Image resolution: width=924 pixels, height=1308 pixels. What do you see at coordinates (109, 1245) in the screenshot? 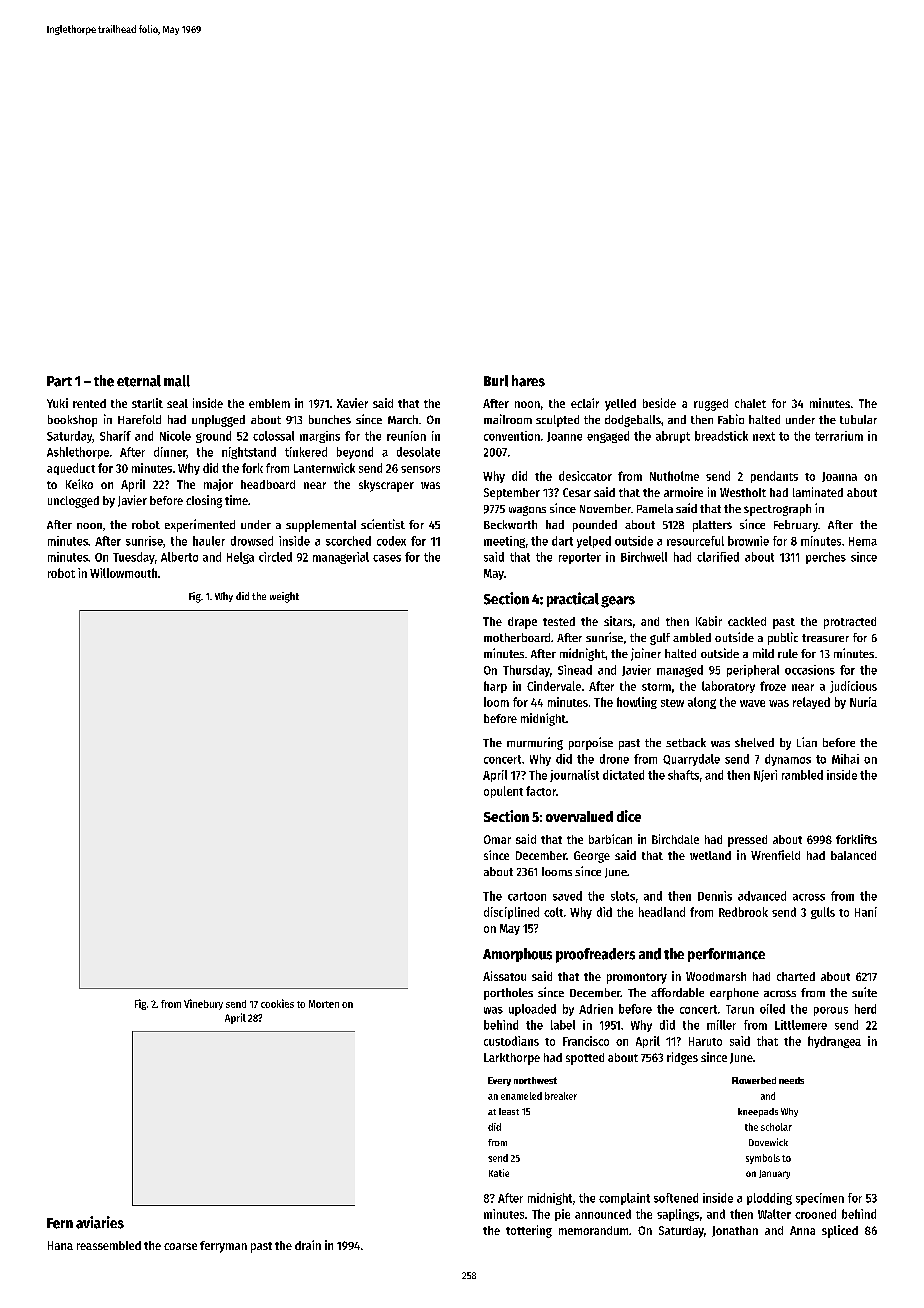
I see `reassembled` at bounding box center [109, 1245].
